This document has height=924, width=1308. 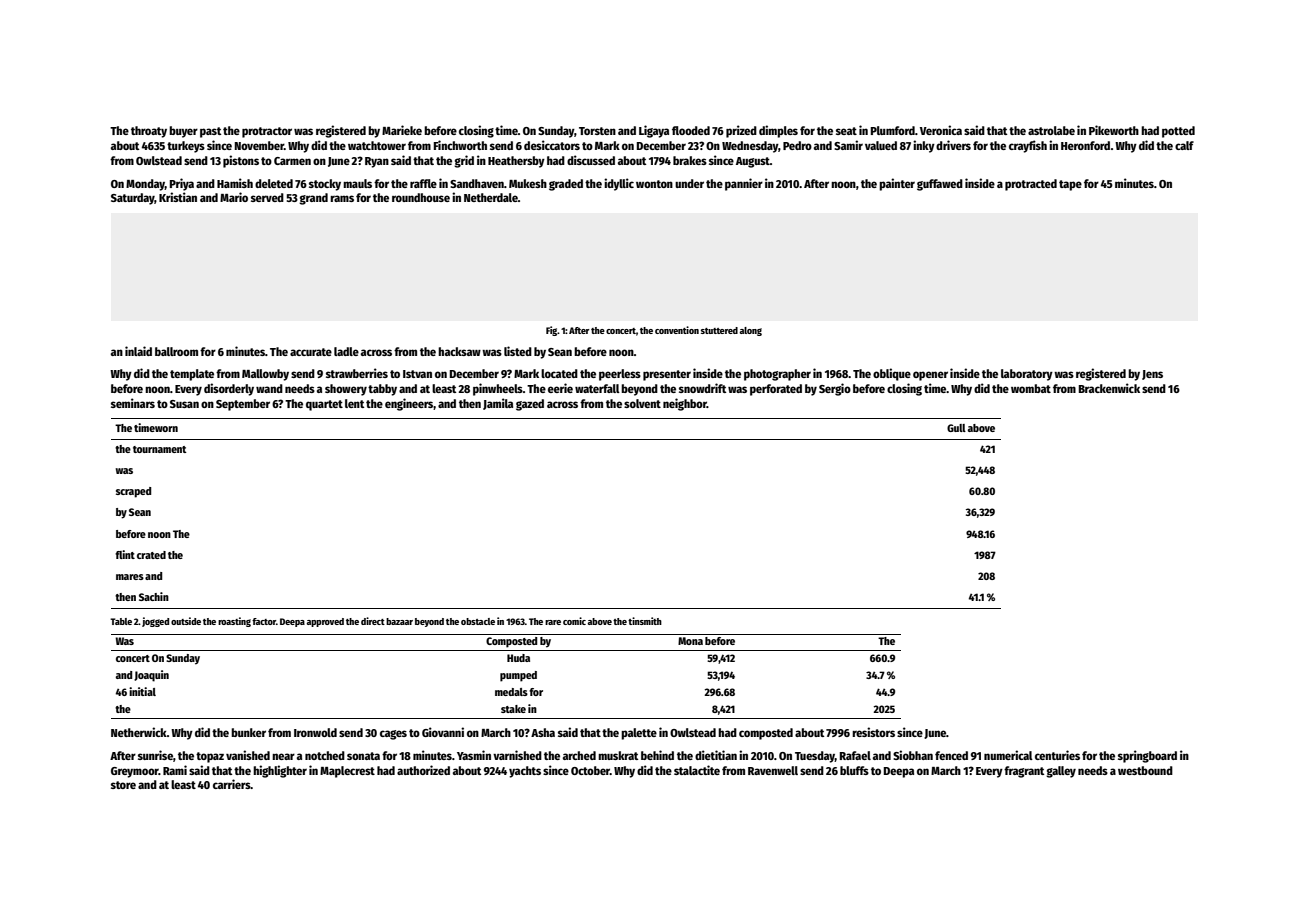 I want to click on throaty, so click(x=149, y=132).
